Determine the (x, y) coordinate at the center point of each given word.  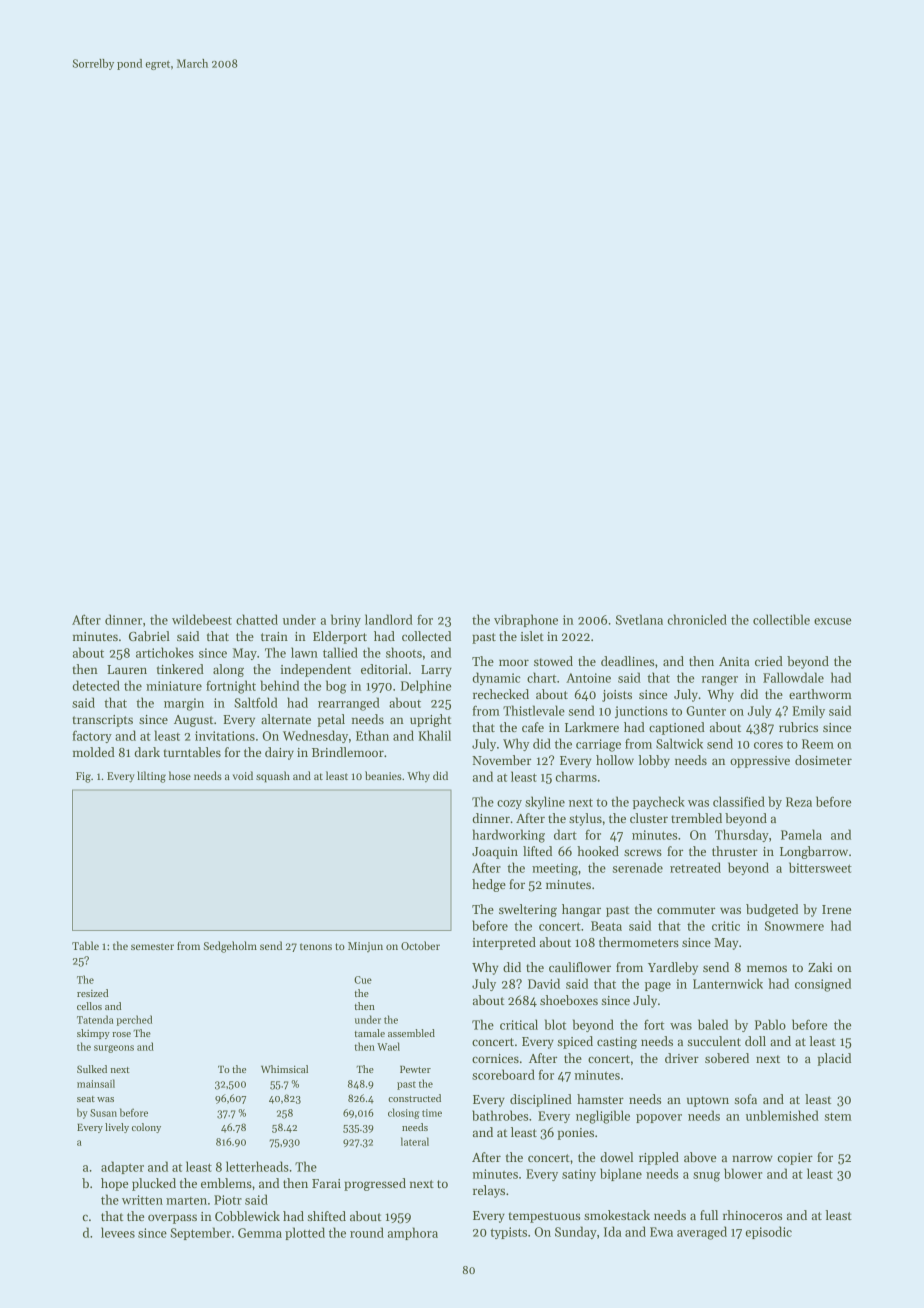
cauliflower (580, 967)
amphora (413, 1233)
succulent (714, 1041)
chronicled (697, 619)
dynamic (496, 678)
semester (152, 946)
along (228, 670)
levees (118, 1232)
